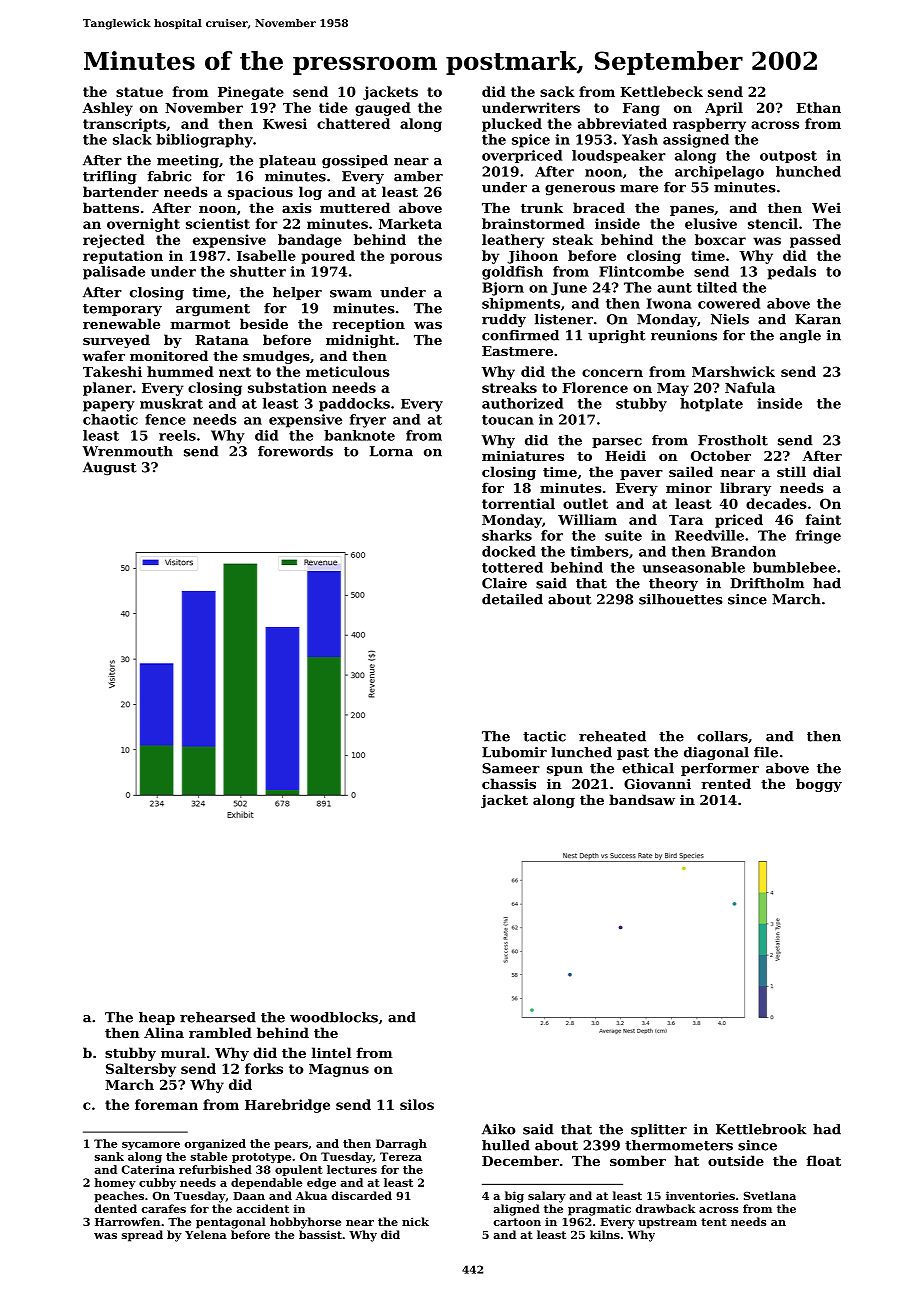 The height and width of the screenshot is (1308, 924). Describe the element at coordinates (826, 207) in the screenshot. I see `Wei` at that location.
